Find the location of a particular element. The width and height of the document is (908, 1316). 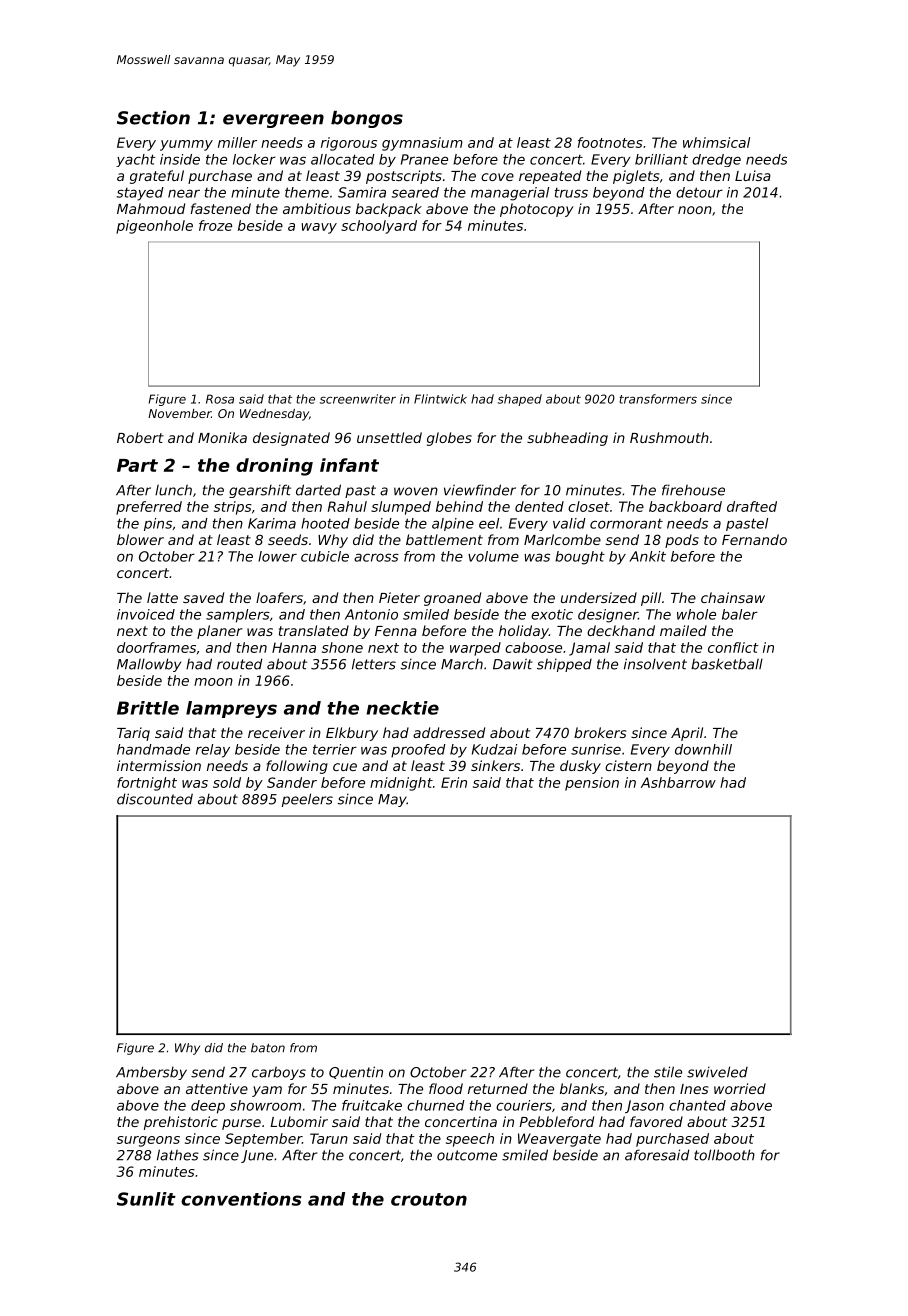

whimsical is located at coordinates (716, 142).
